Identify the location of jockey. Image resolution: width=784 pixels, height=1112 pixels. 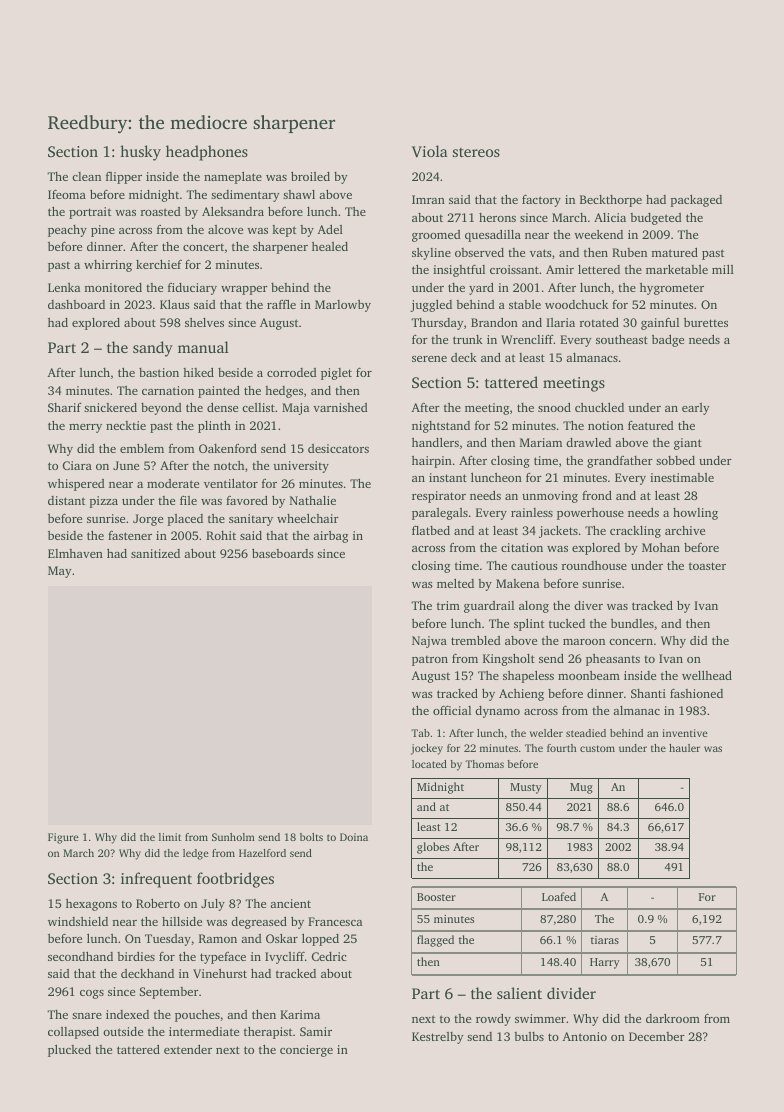
(427, 749).
